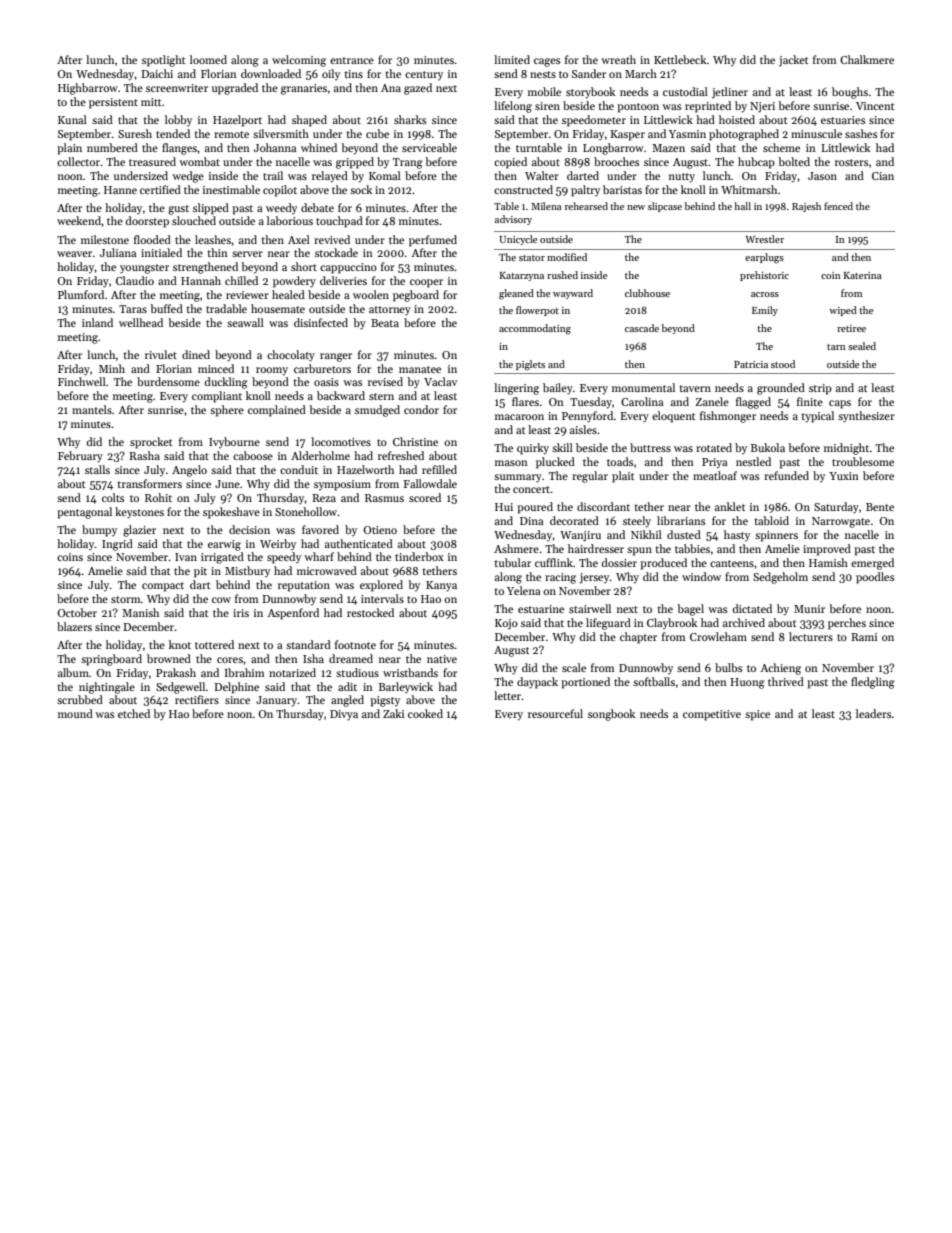 The height and width of the image is (1233, 952). Describe the element at coordinates (344, 715) in the image. I see `Divya` at that location.
